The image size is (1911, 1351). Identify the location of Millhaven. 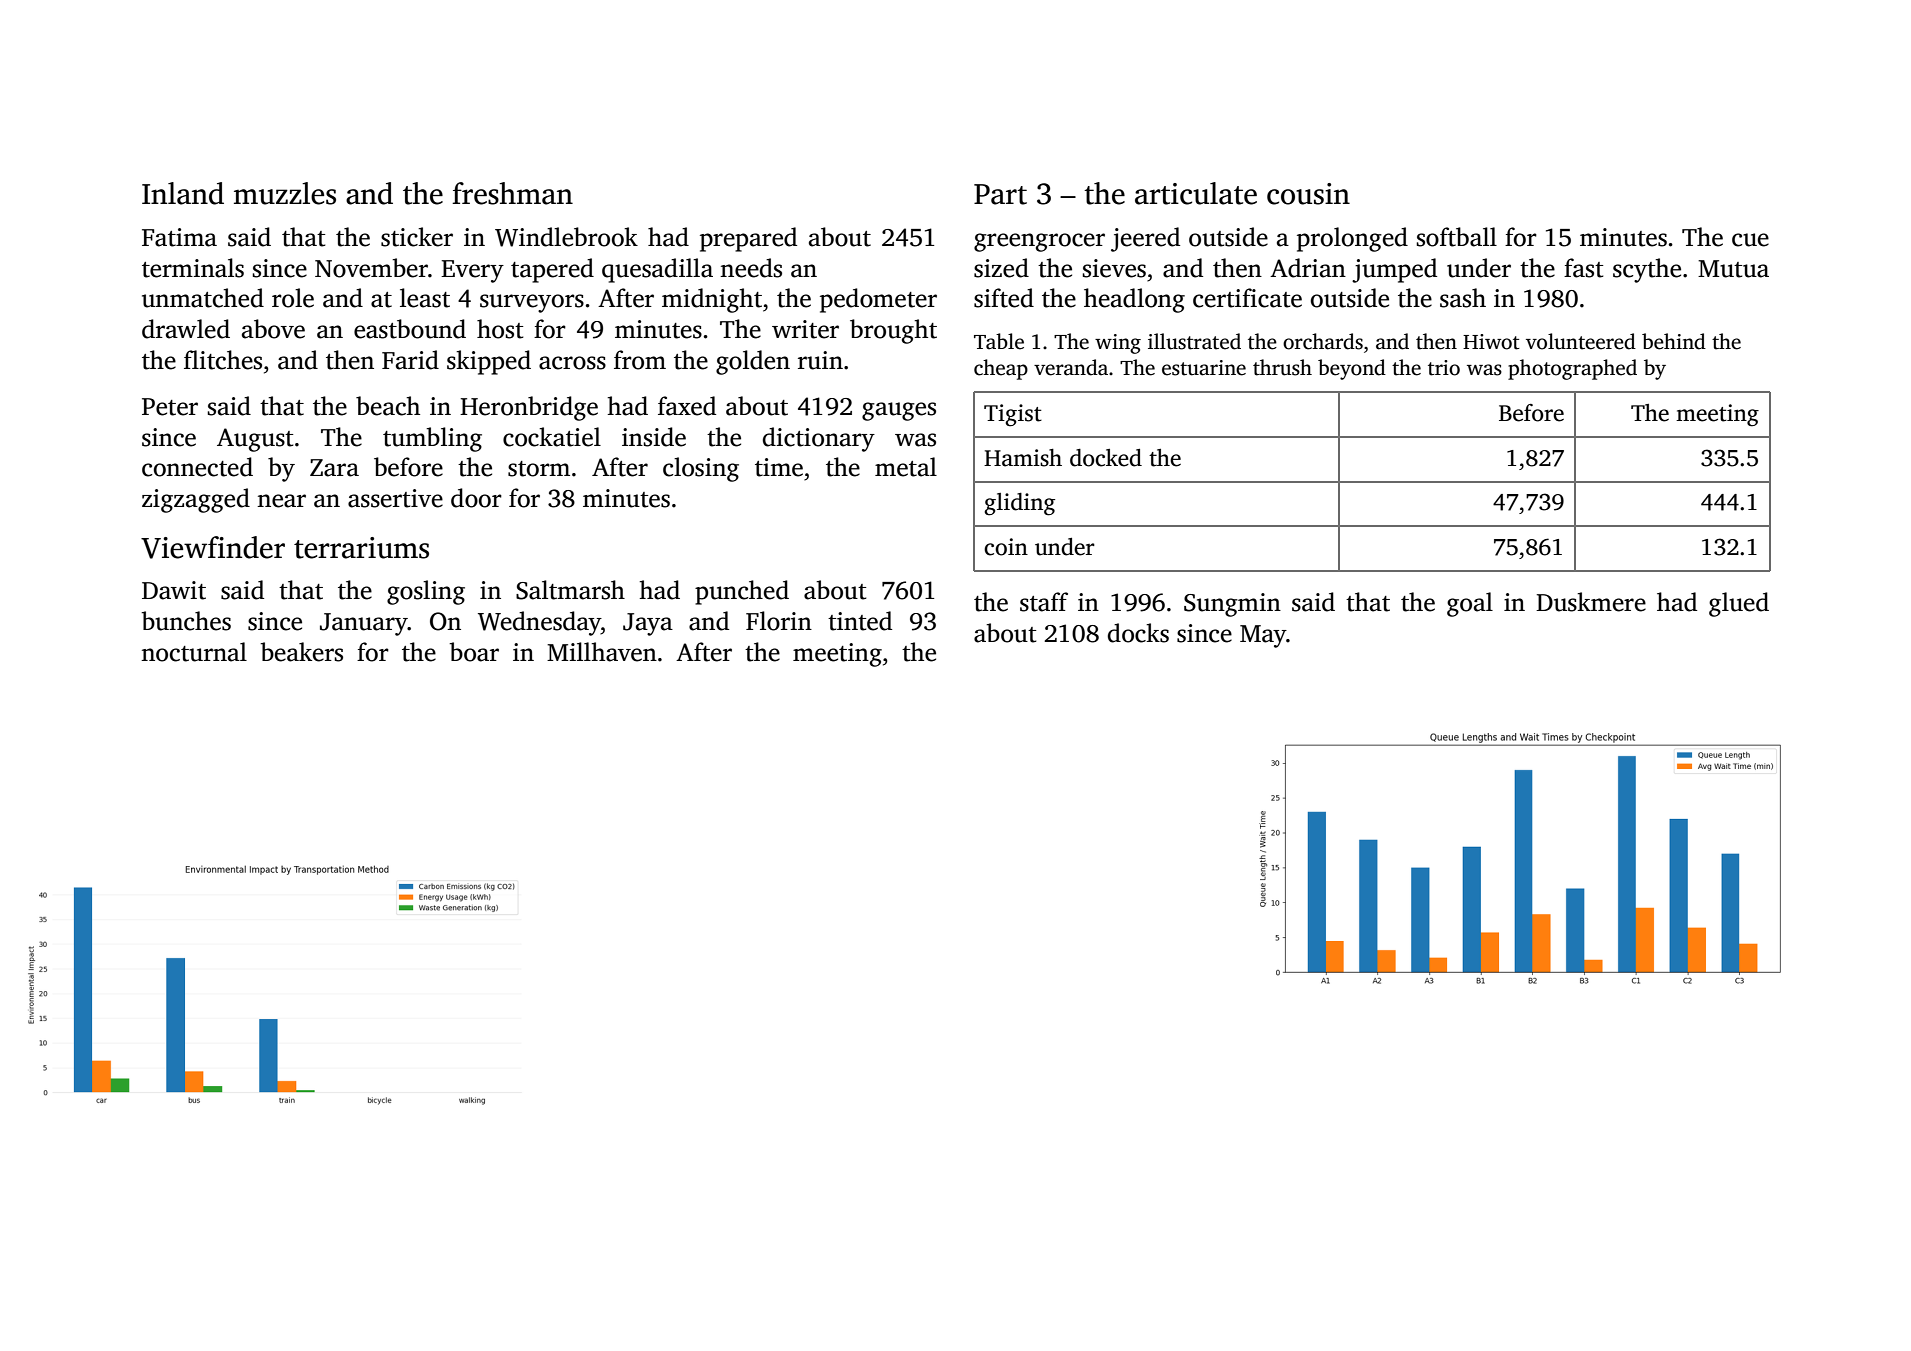
(602, 652).
